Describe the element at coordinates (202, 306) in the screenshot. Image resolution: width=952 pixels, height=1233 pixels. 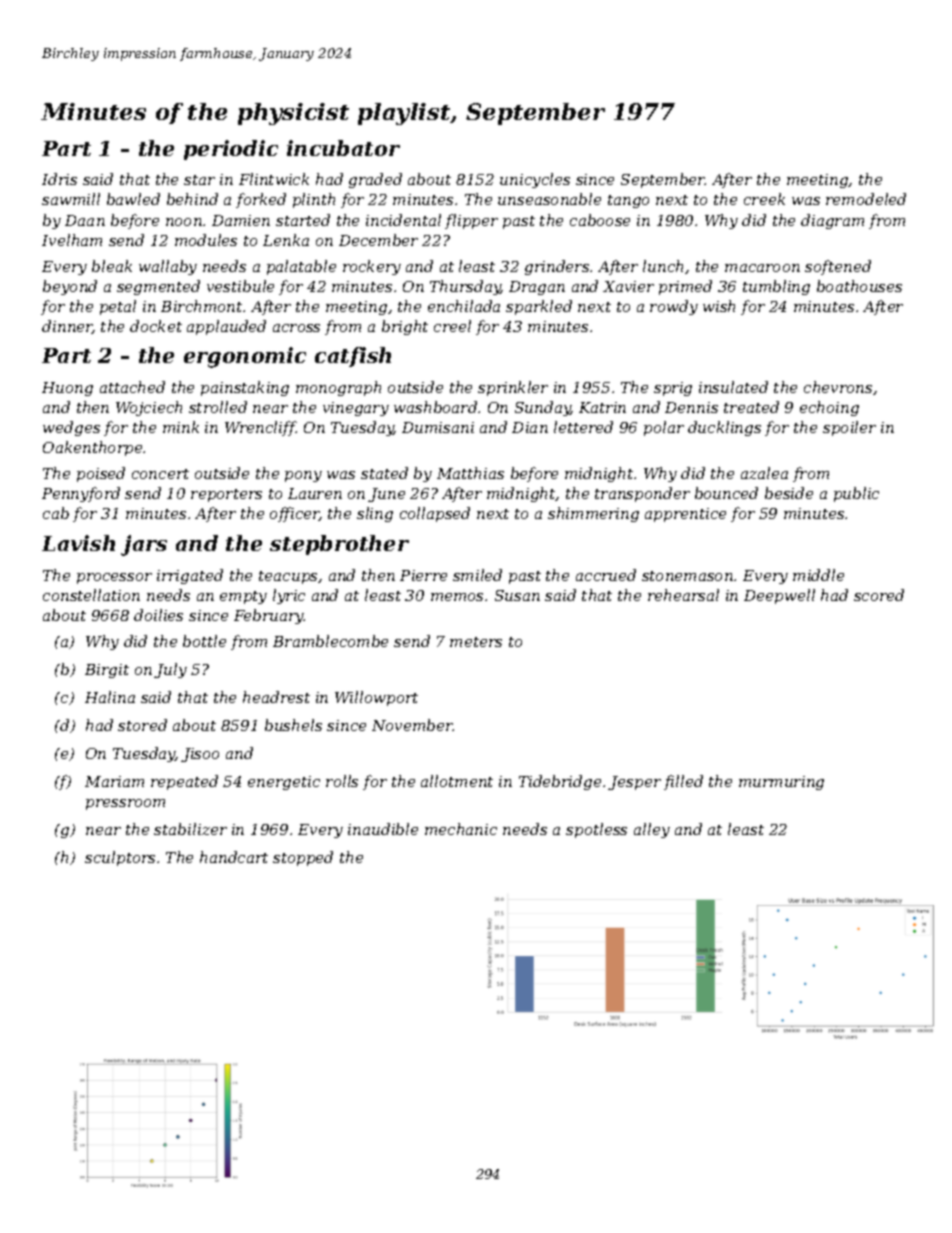
I see `Birchmont` at that location.
